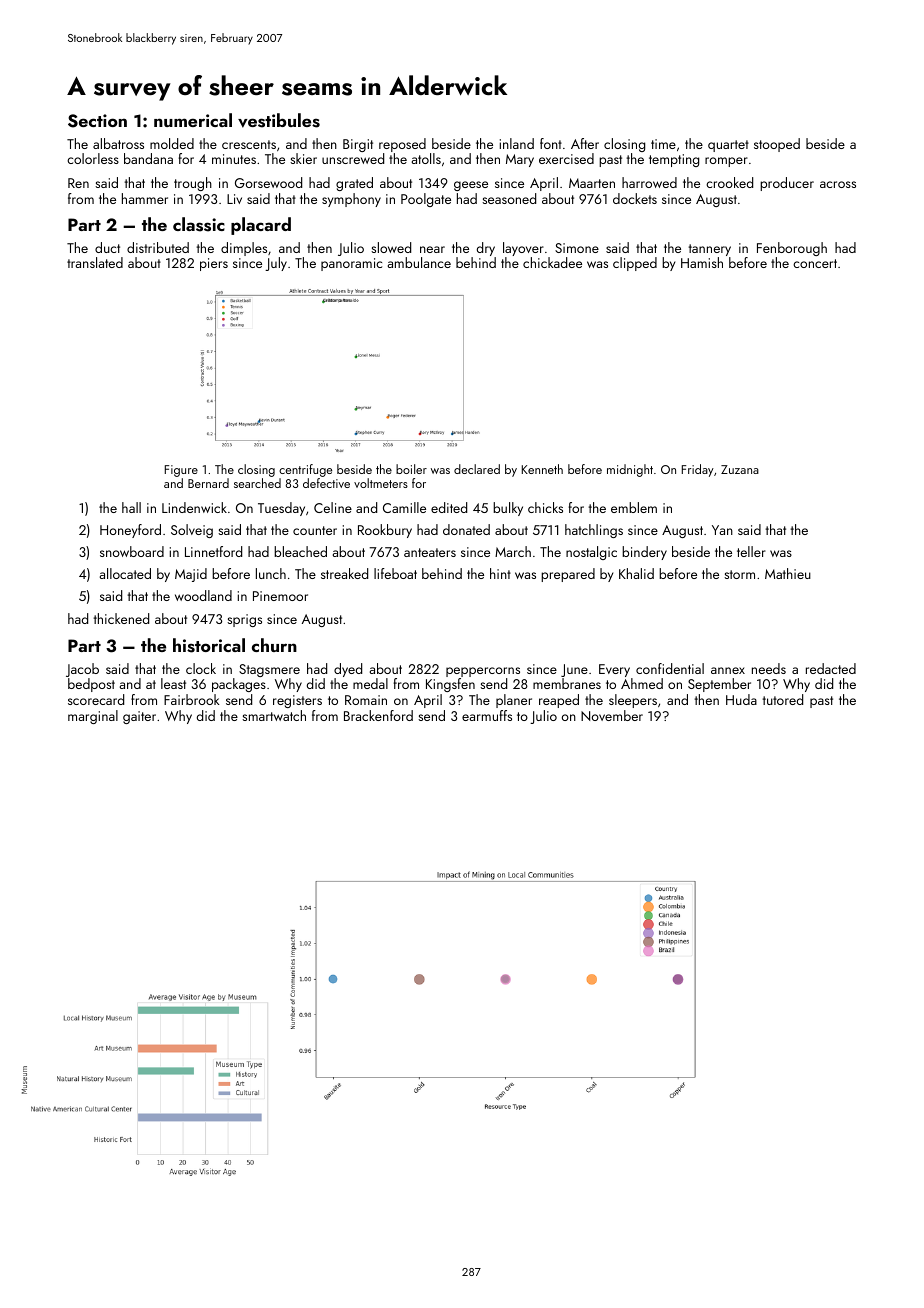 This image has width=924, height=1308. Describe the element at coordinates (192, 699) in the image. I see `Fairbrook` at that location.
